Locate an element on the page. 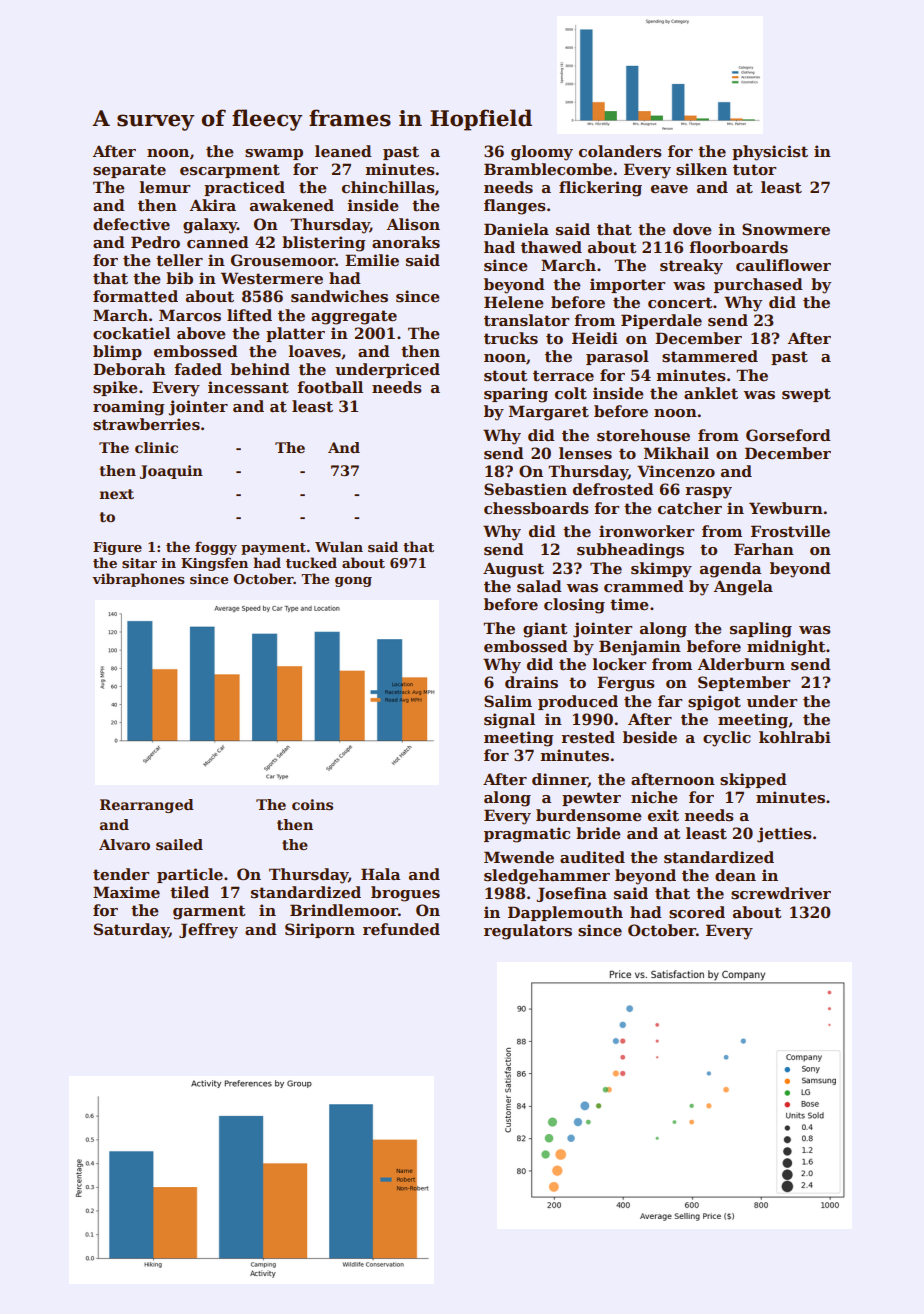  gloomy is located at coordinates (542, 153).
